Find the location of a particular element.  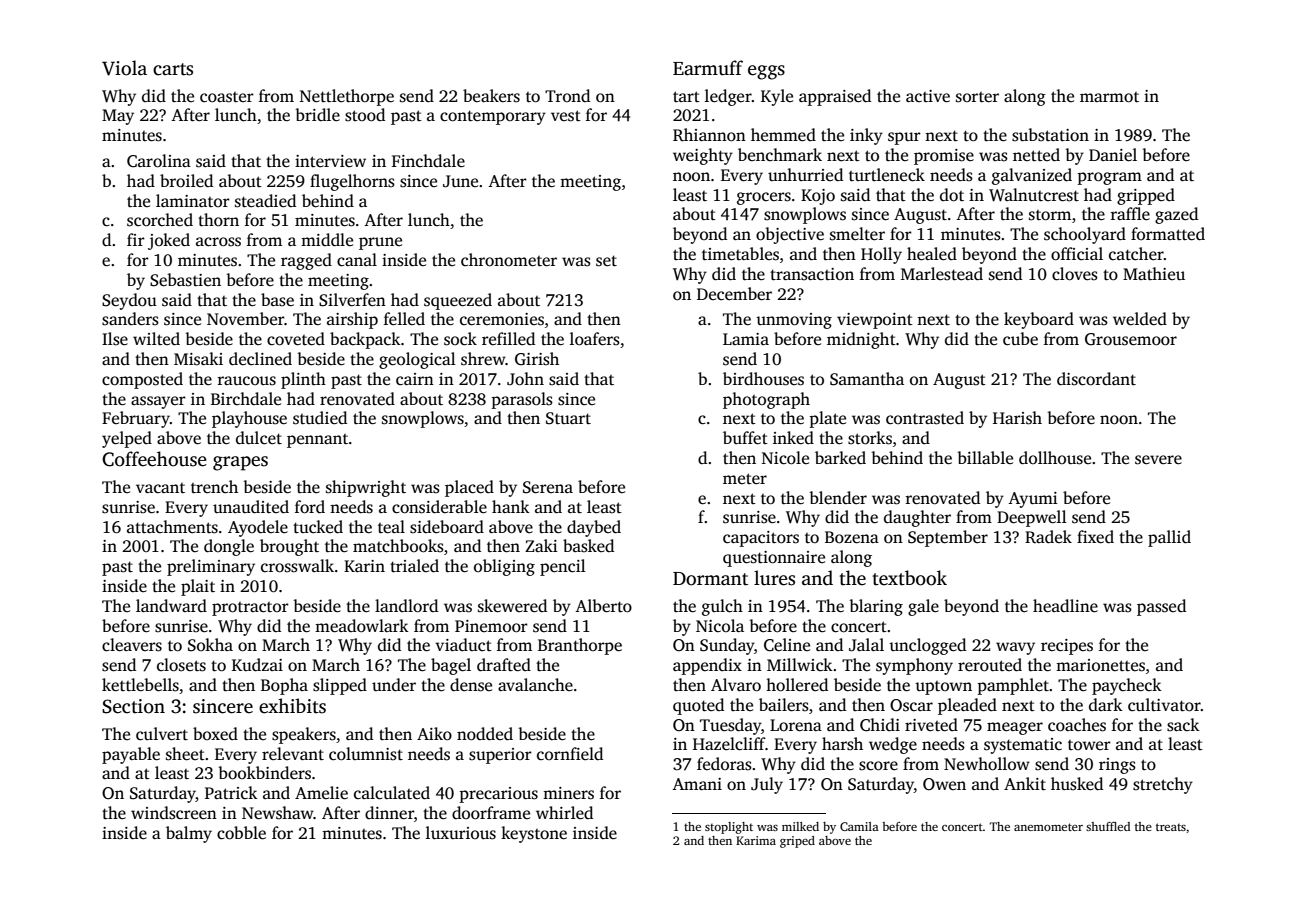

cultivator is located at coordinates (1164, 705).
